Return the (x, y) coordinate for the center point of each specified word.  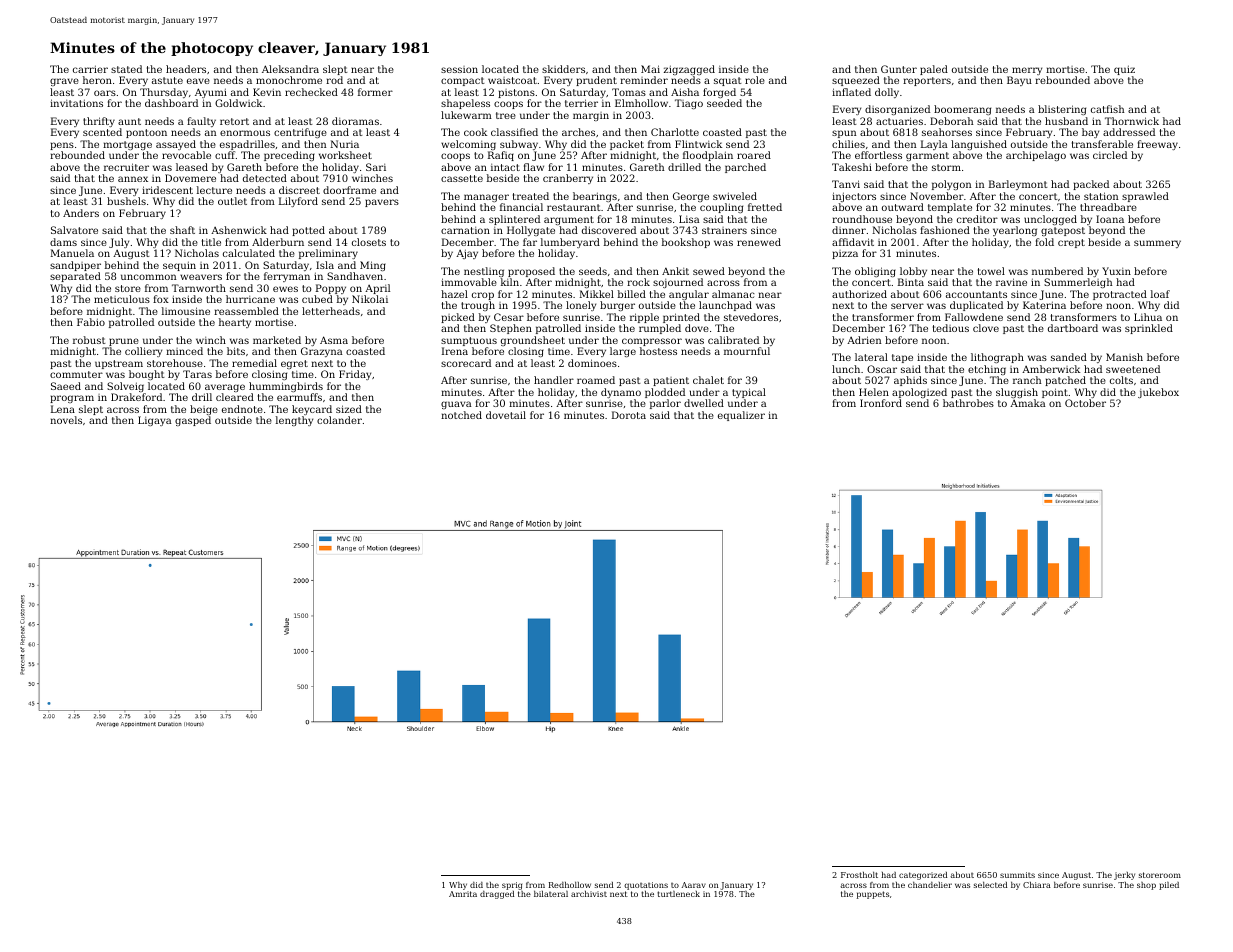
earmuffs (299, 397)
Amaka (1027, 403)
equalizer (741, 416)
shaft (182, 230)
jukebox (1158, 393)
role (755, 80)
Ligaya (154, 421)
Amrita (463, 894)
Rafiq (501, 156)
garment (927, 156)
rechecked (311, 92)
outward (903, 207)
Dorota (629, 415)
